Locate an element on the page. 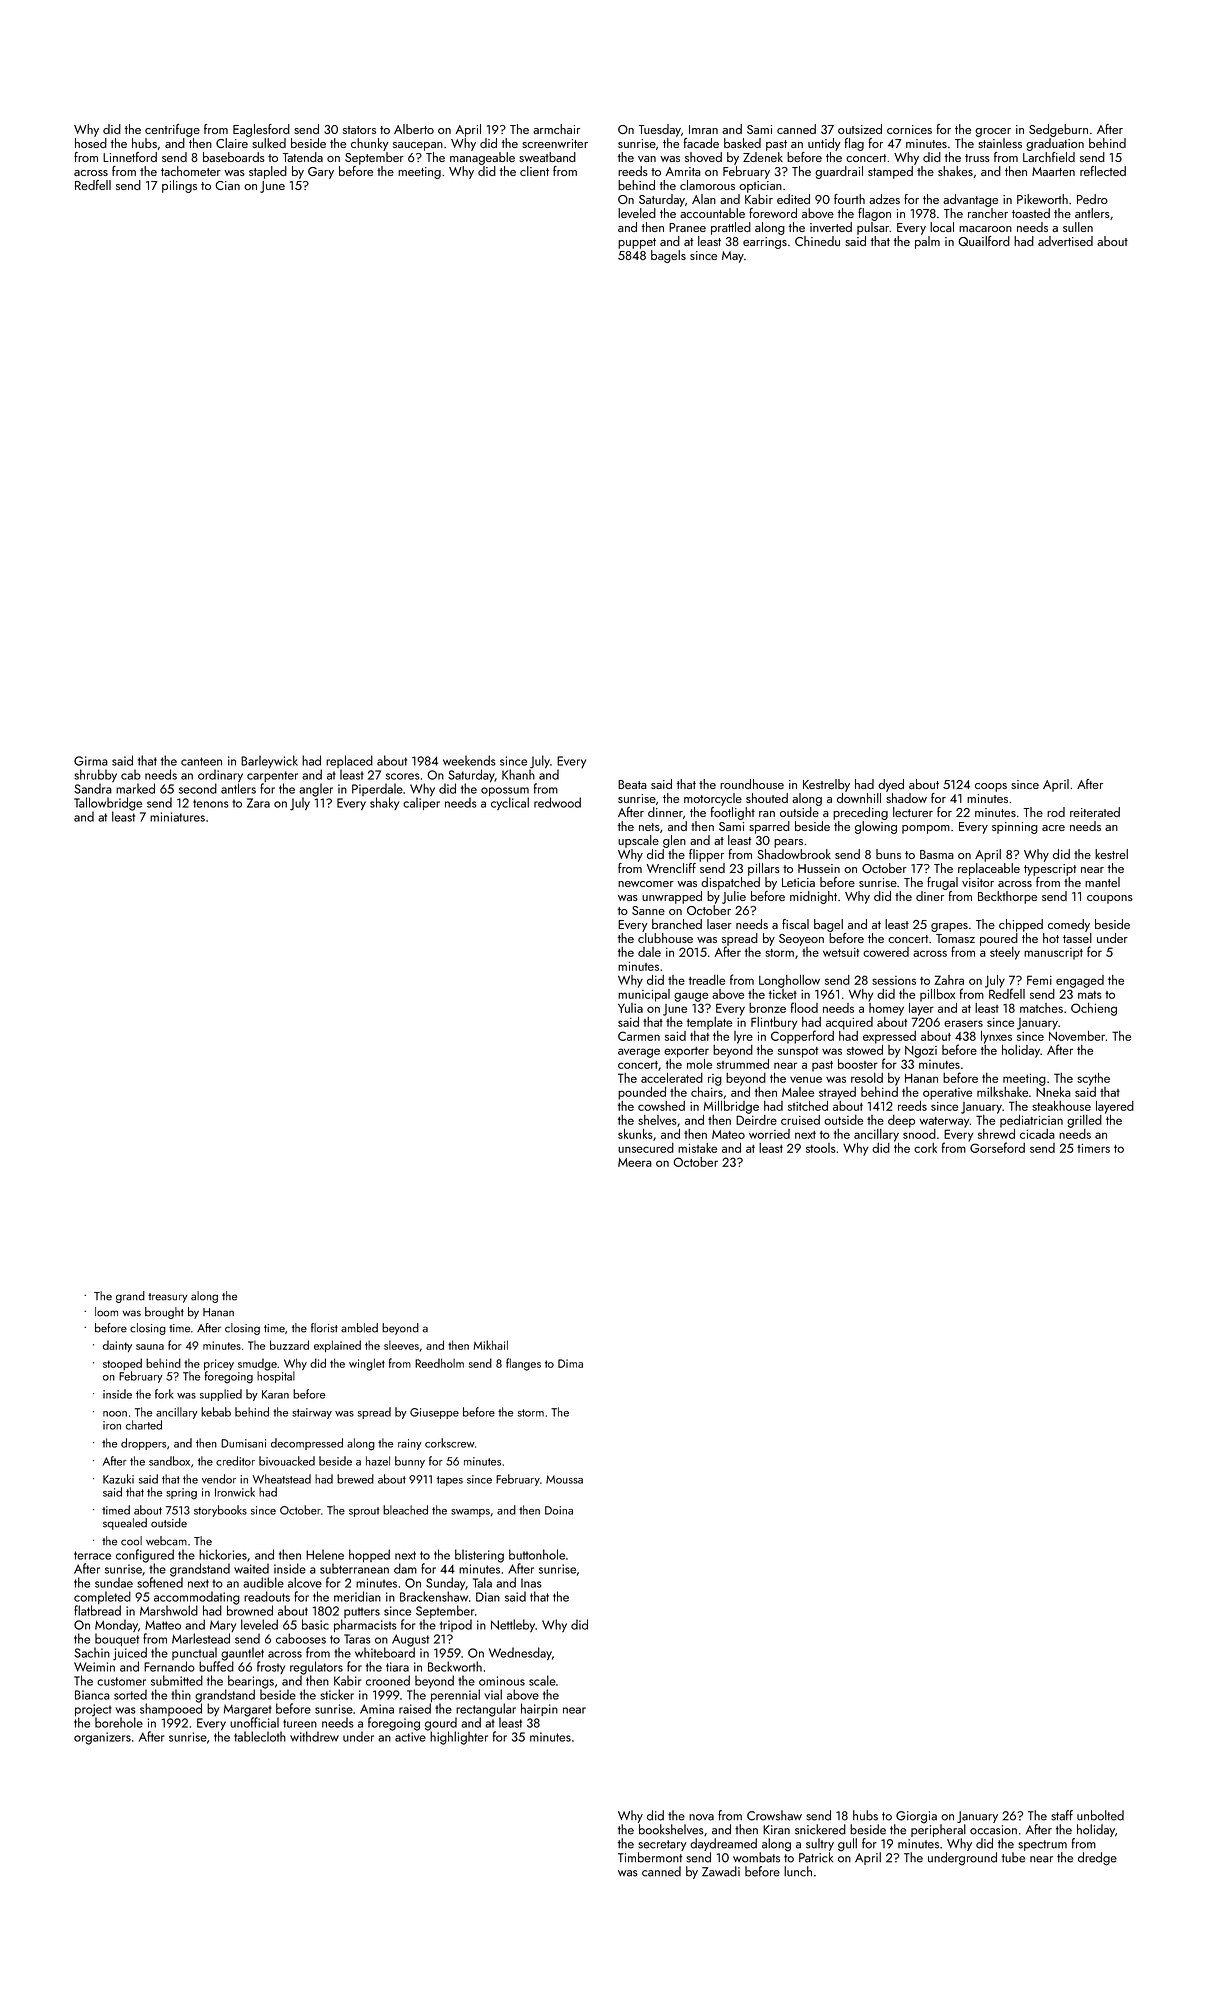 The height and width of the image is (1991, 1209). worried is located at coordinates (769, 1134).
